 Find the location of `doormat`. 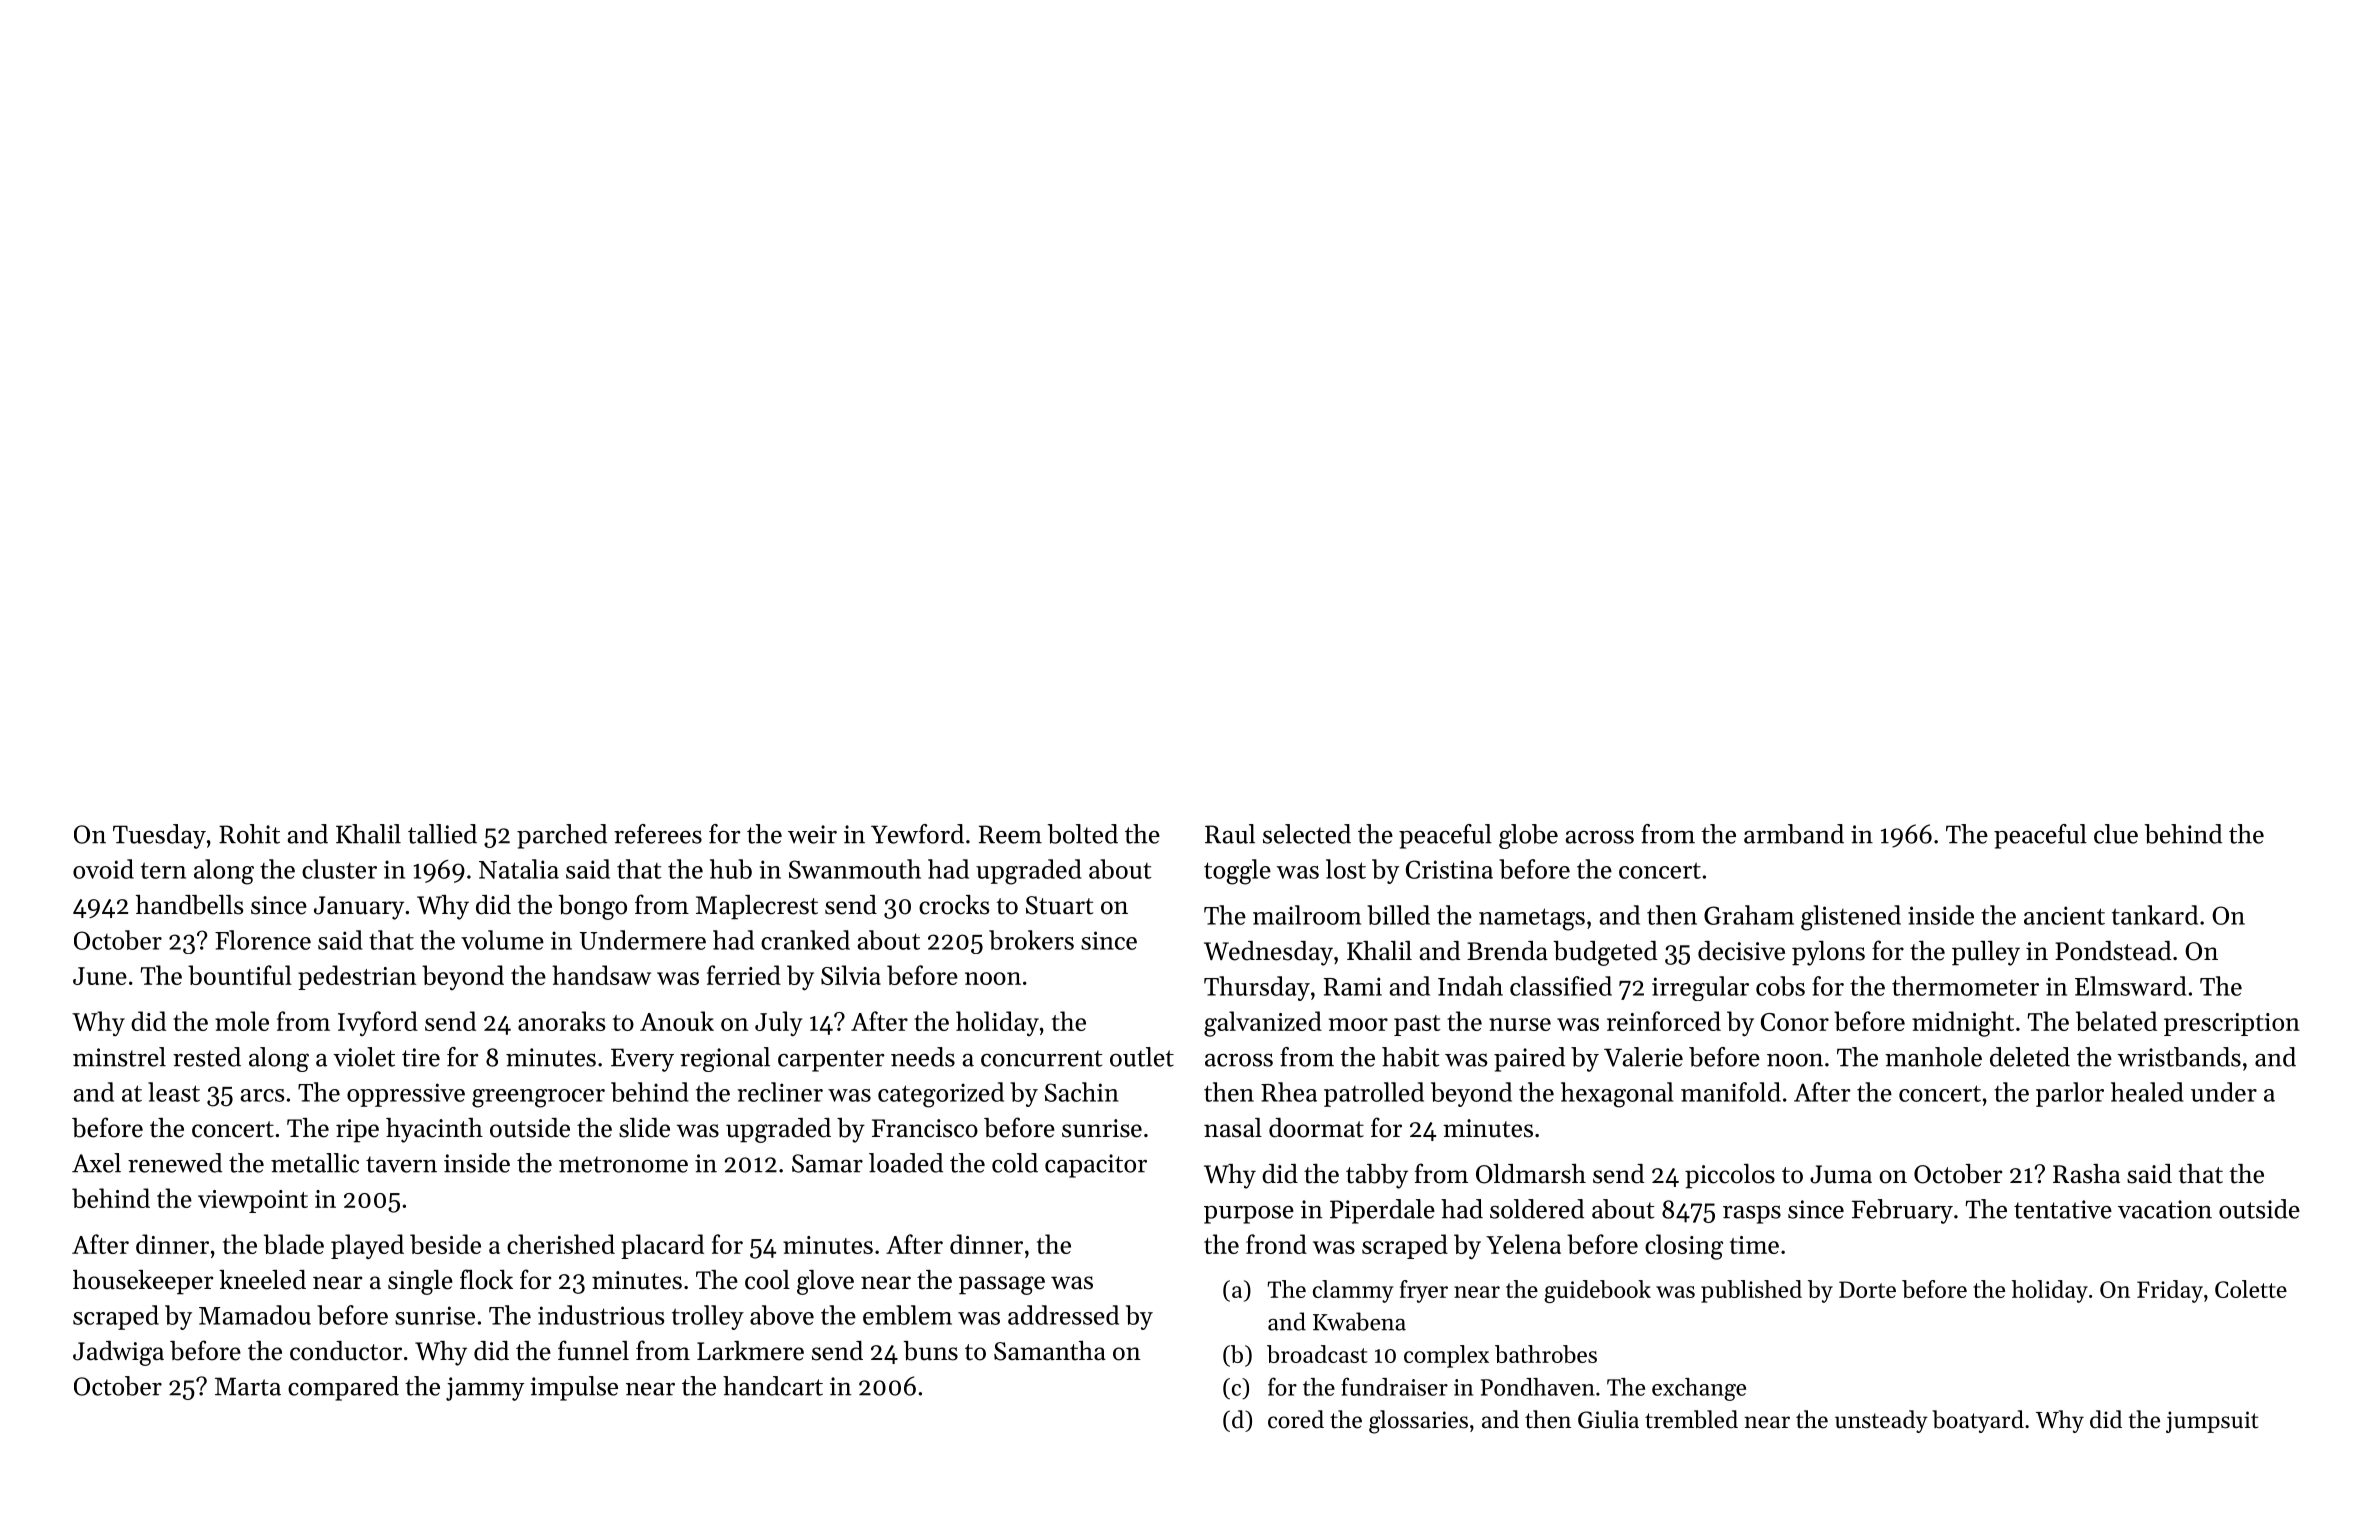

doormat is located at coordinates (1316, 1128).
